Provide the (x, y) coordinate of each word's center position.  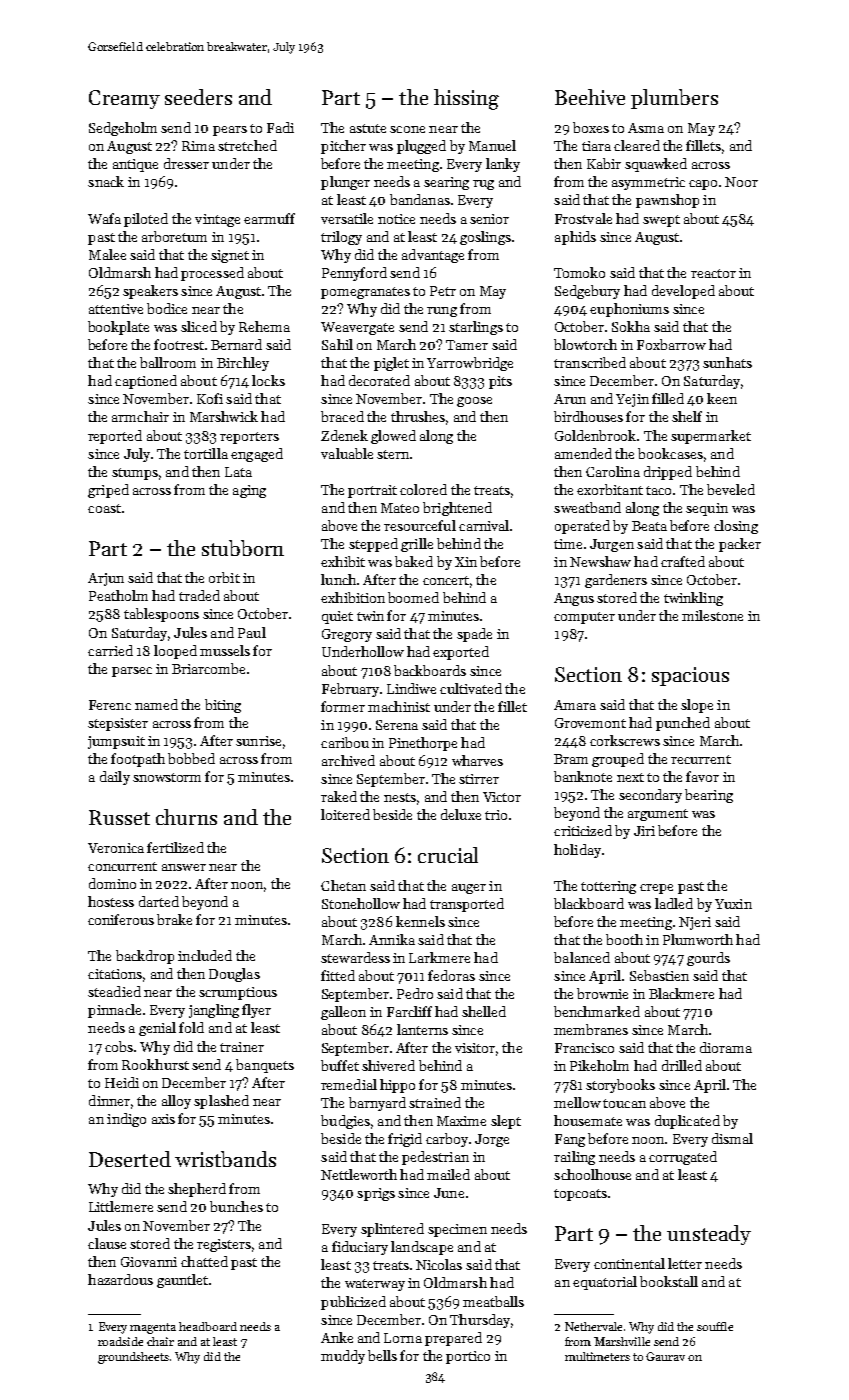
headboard (208, 1326)
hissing (466, 99)
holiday (577, 851)
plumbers (674, 99)
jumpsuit (116, 742)
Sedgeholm (123, 129)
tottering (608, 887)
